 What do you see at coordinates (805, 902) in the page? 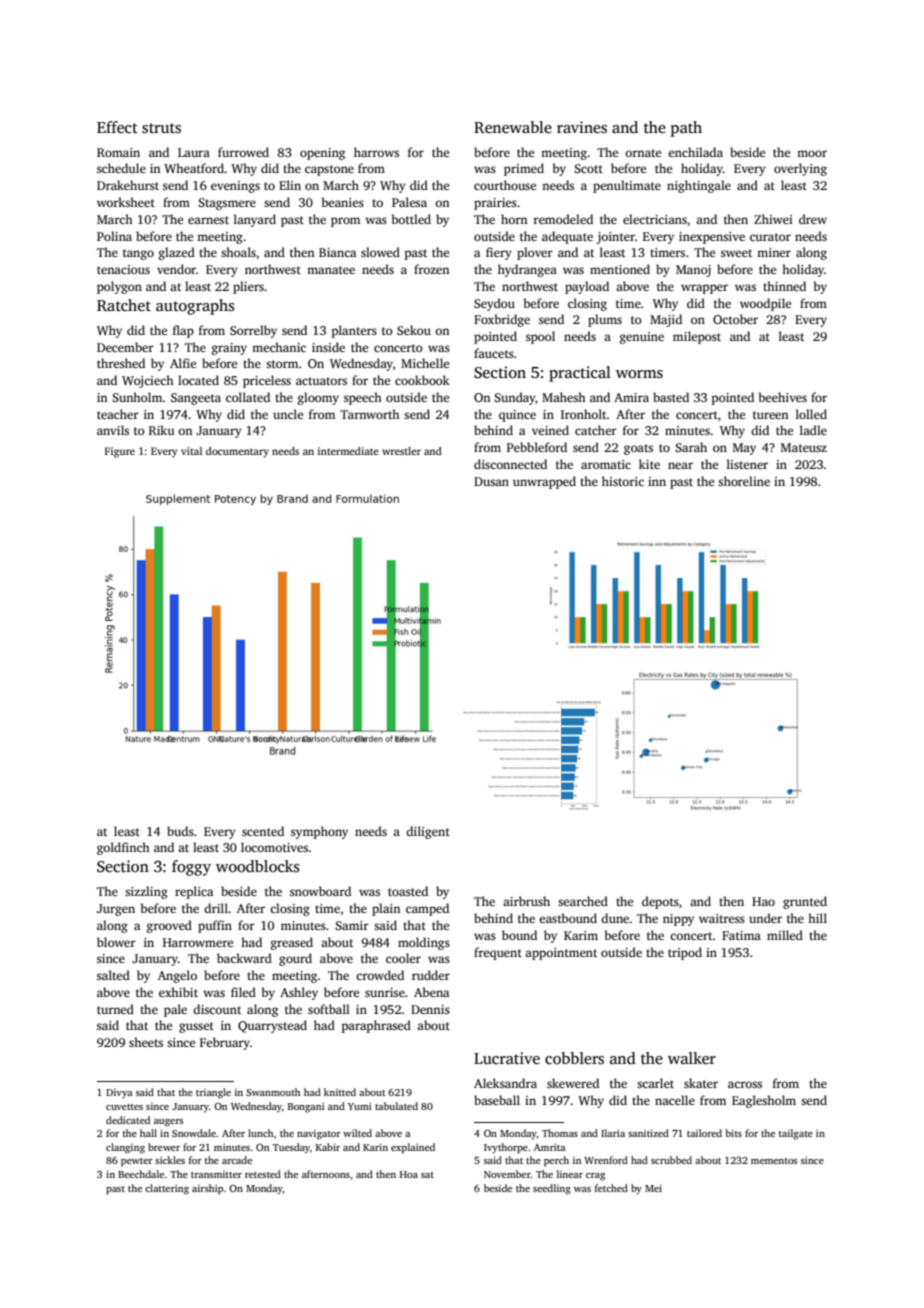
I see `grunted` at bounding box center [805, 902].
